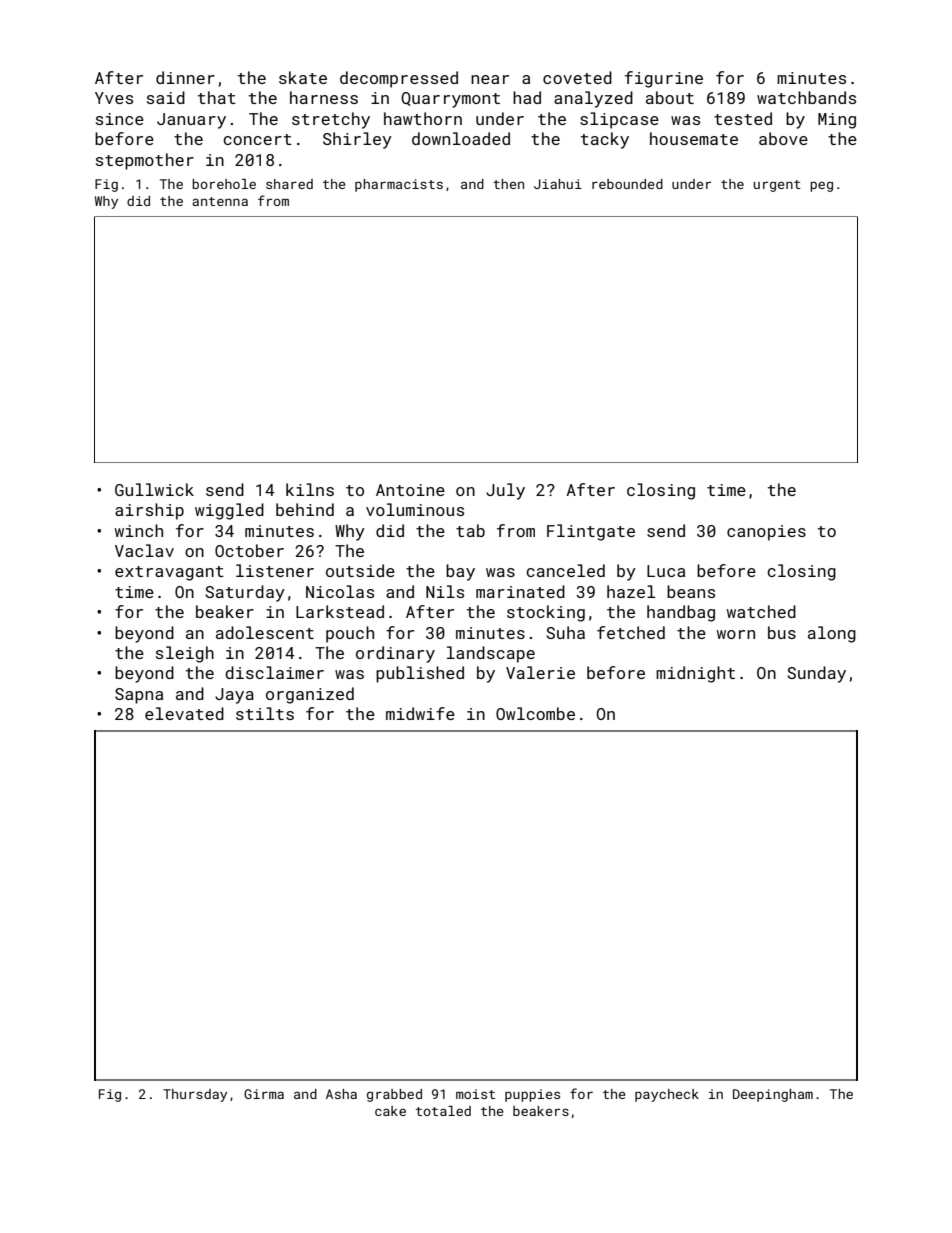  What do you see at coordinates (490, 79) in the document?
I see `near` at bounding box center [490, 79].
